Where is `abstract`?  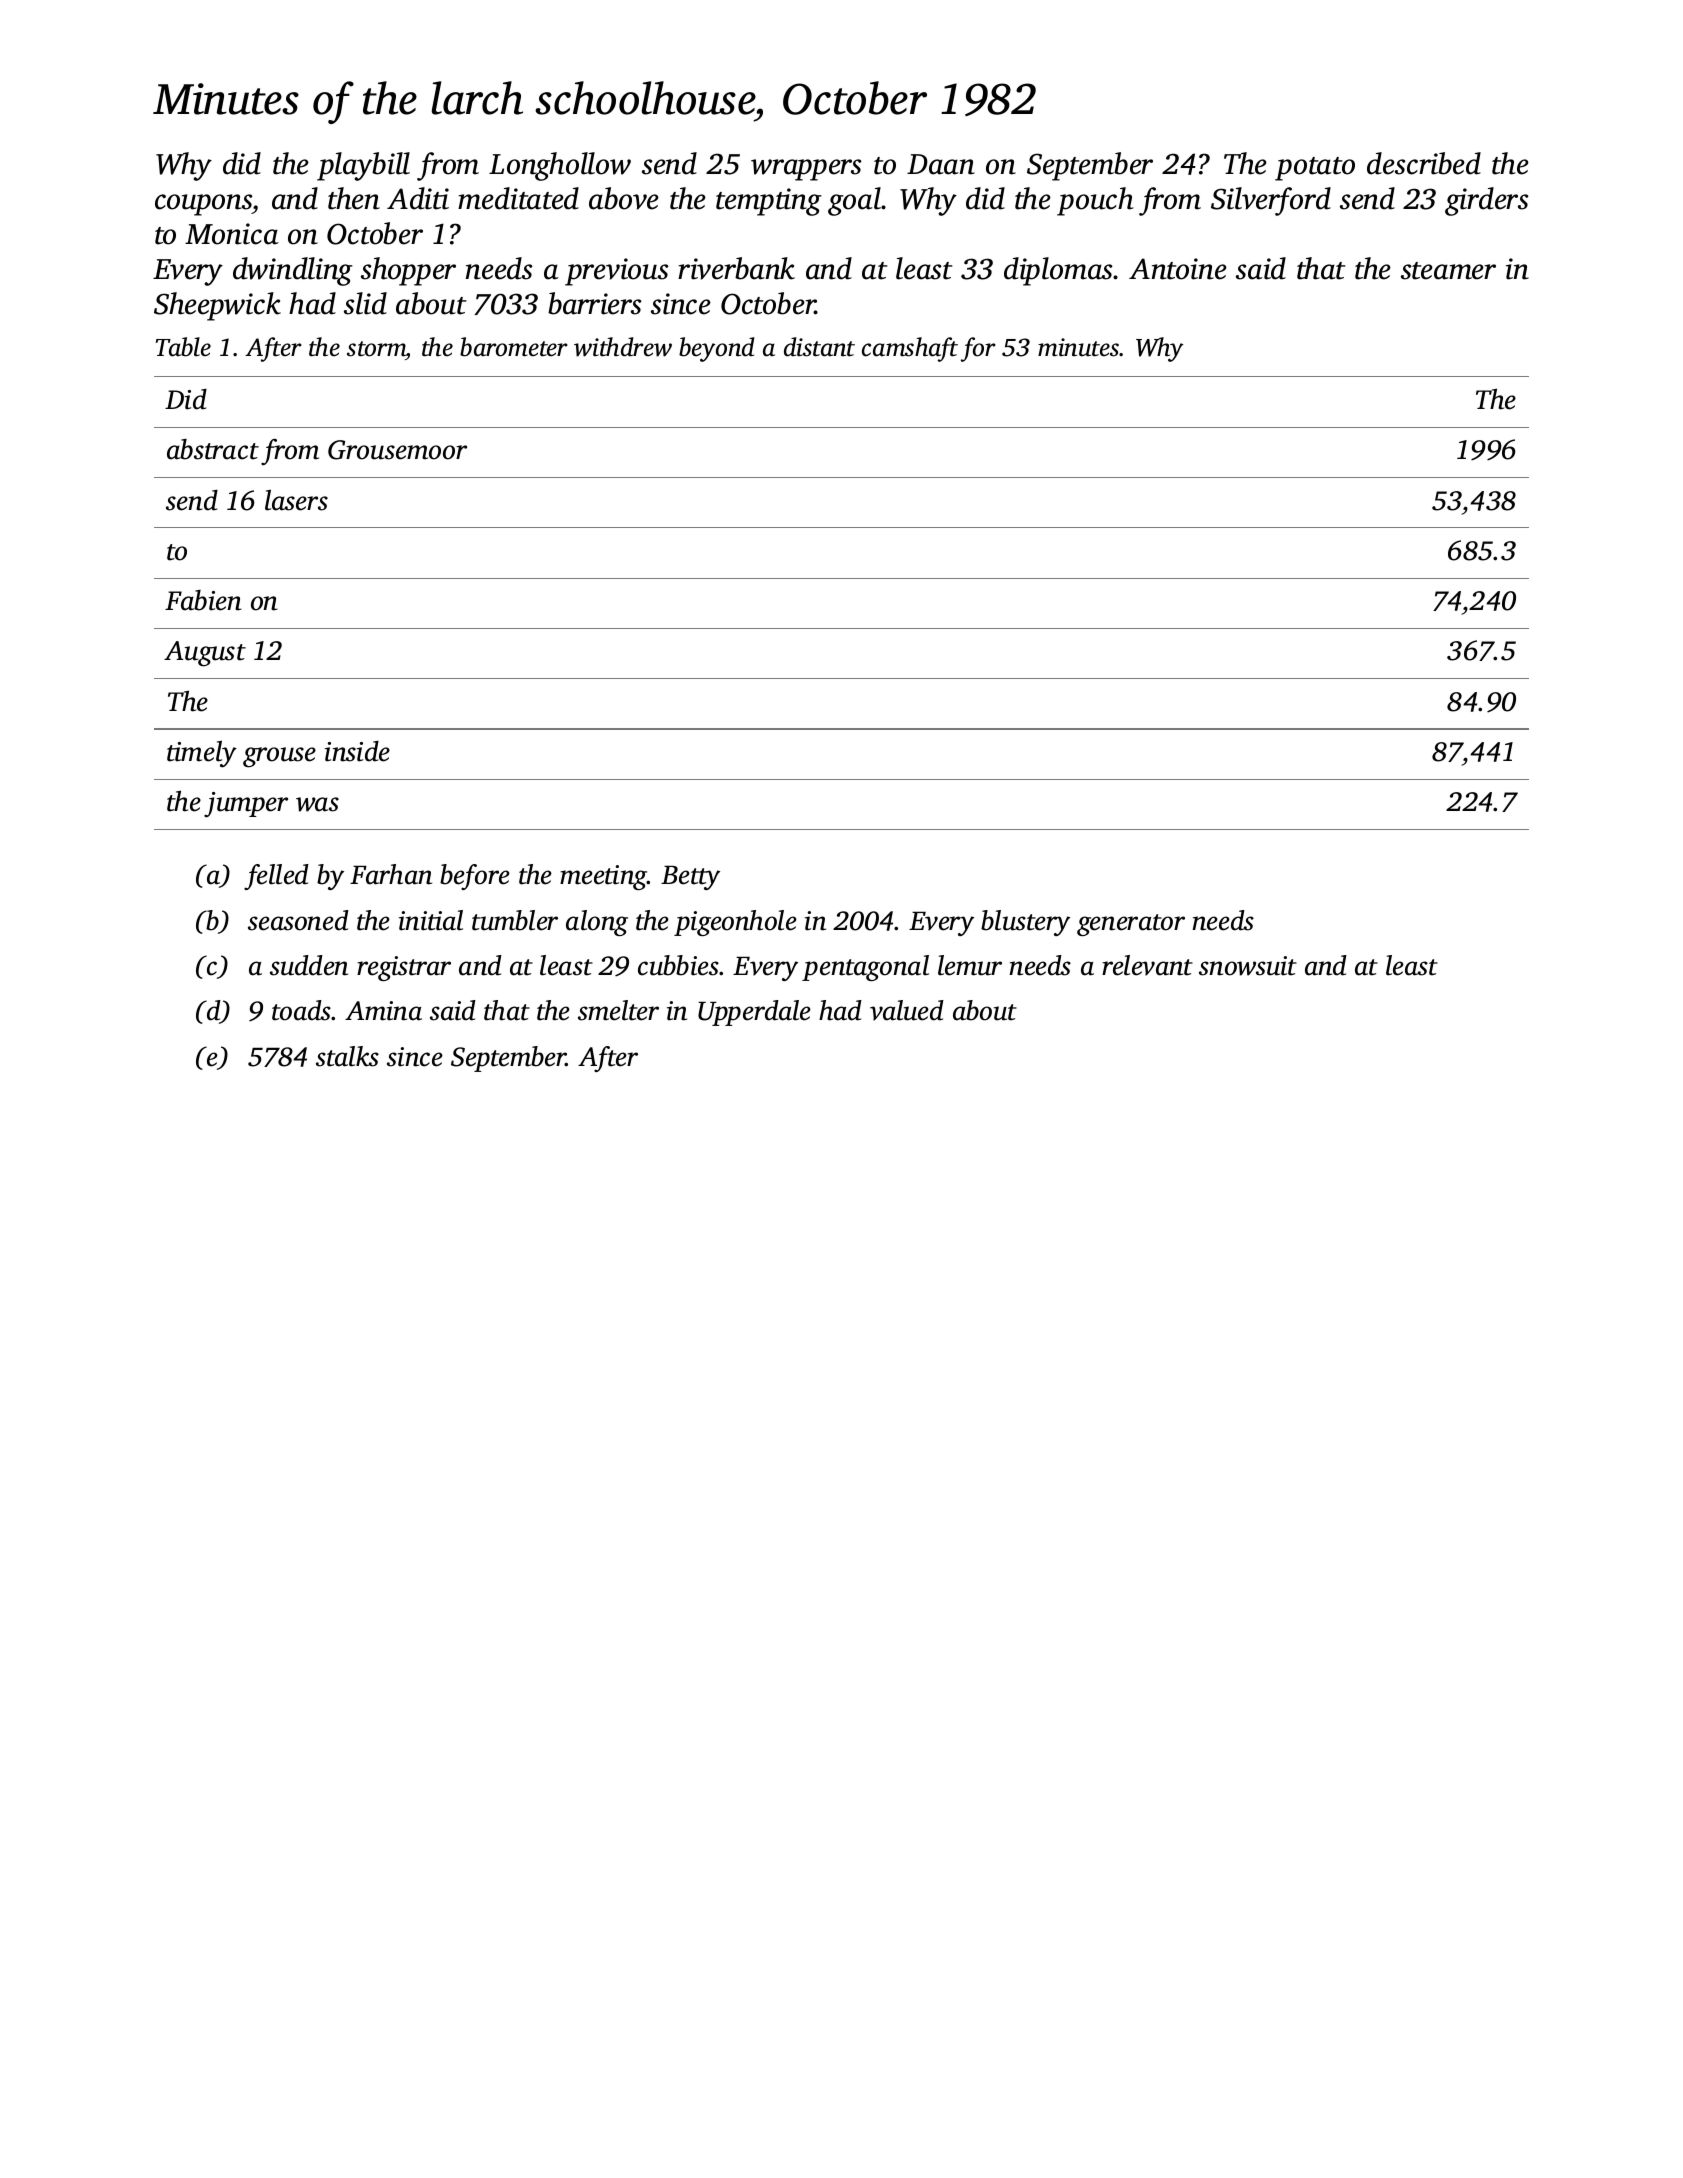 abstract is located at coordinates (213, 449).
